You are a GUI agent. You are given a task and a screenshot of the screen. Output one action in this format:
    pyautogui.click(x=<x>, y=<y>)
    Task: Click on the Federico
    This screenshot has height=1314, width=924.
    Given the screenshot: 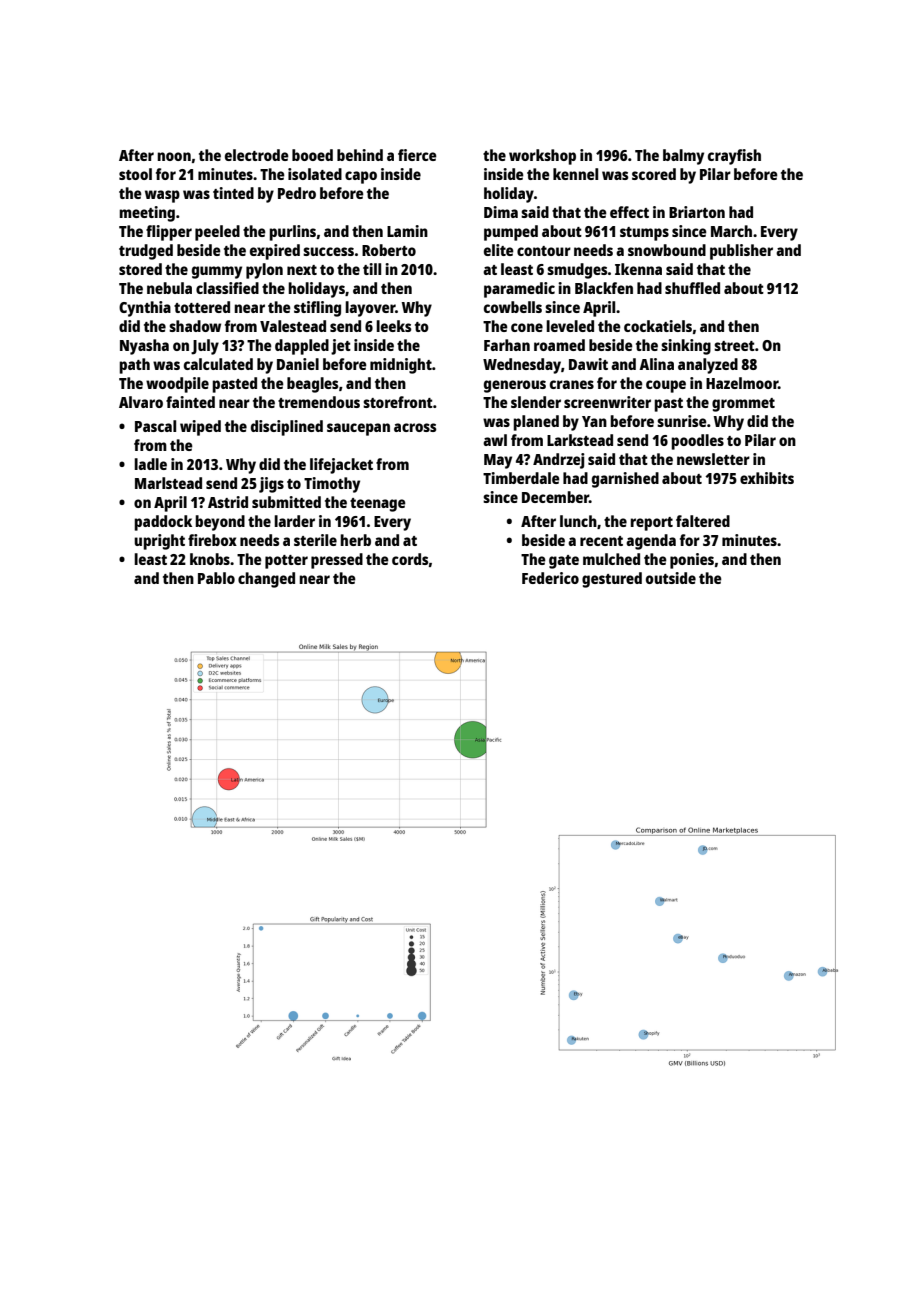 What is the action you would take?
    pyautogui.click(x=550, y=578)
